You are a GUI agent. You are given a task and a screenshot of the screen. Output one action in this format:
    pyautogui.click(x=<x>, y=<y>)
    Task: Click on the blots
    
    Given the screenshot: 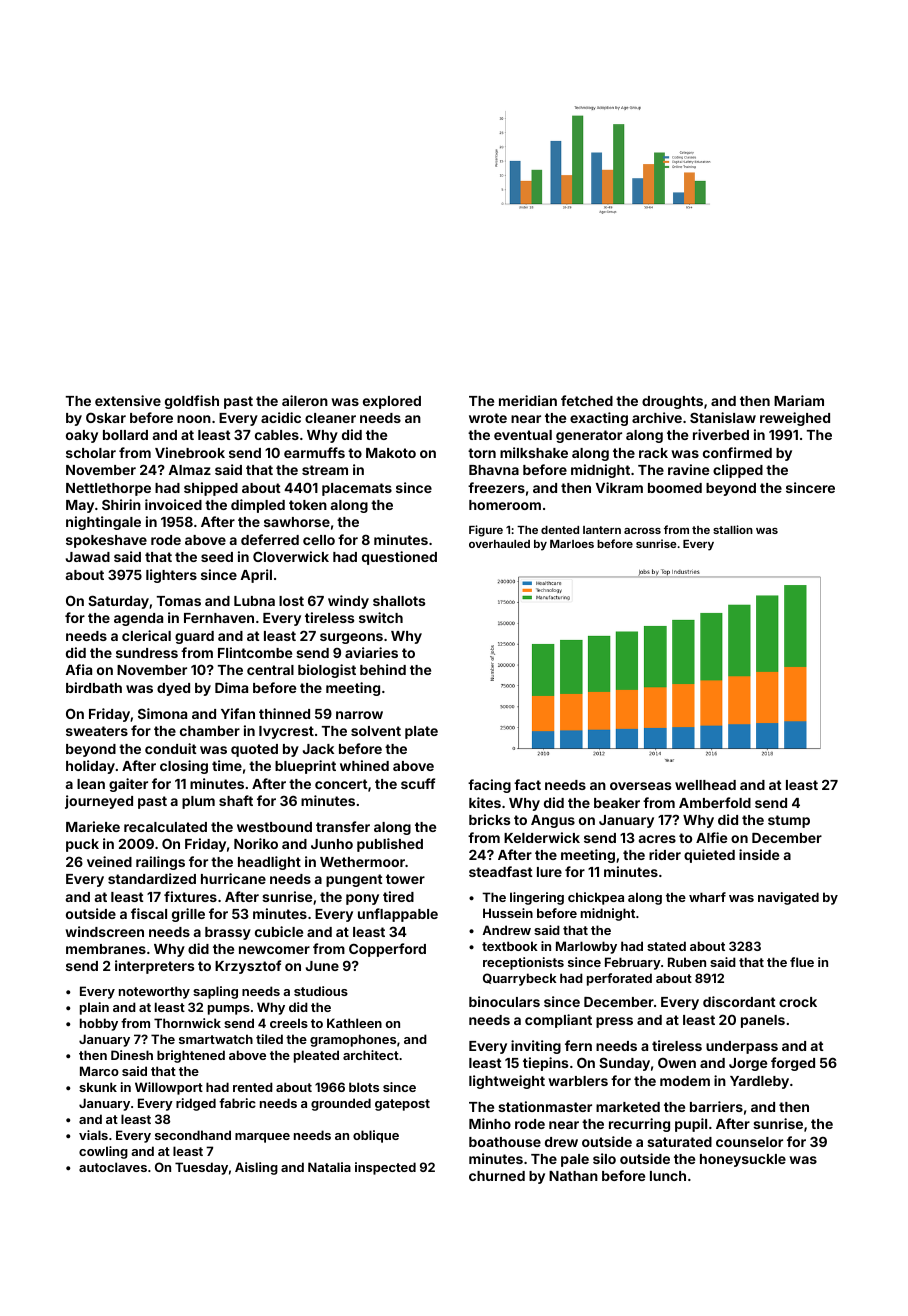 What is the action you would take?
    pyautogui.click(x=364, y=1087)
